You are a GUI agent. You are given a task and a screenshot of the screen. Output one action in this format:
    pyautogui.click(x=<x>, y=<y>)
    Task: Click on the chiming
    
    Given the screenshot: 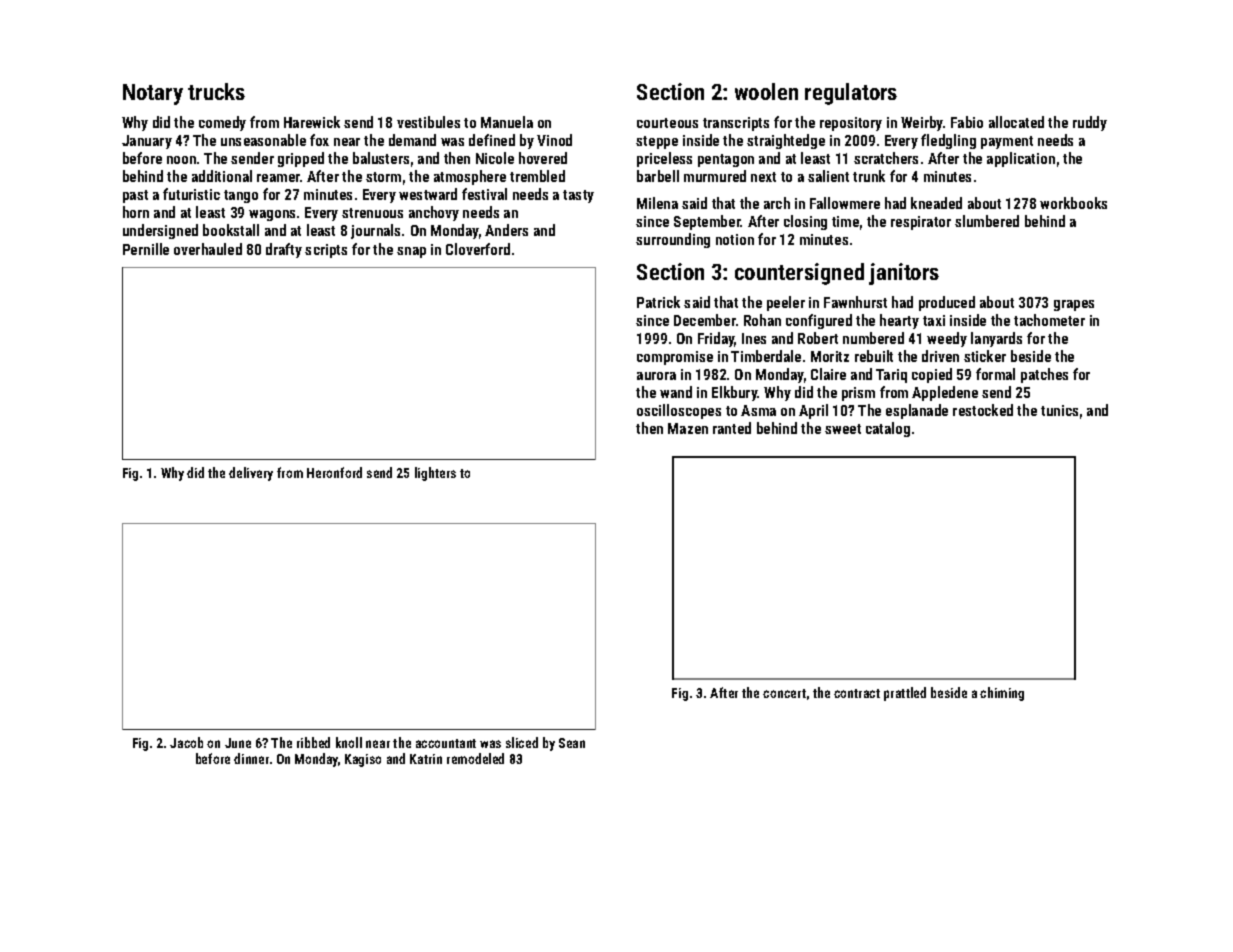 What is the action you would take?
    pyautogui.click(x=1002, y=694)
